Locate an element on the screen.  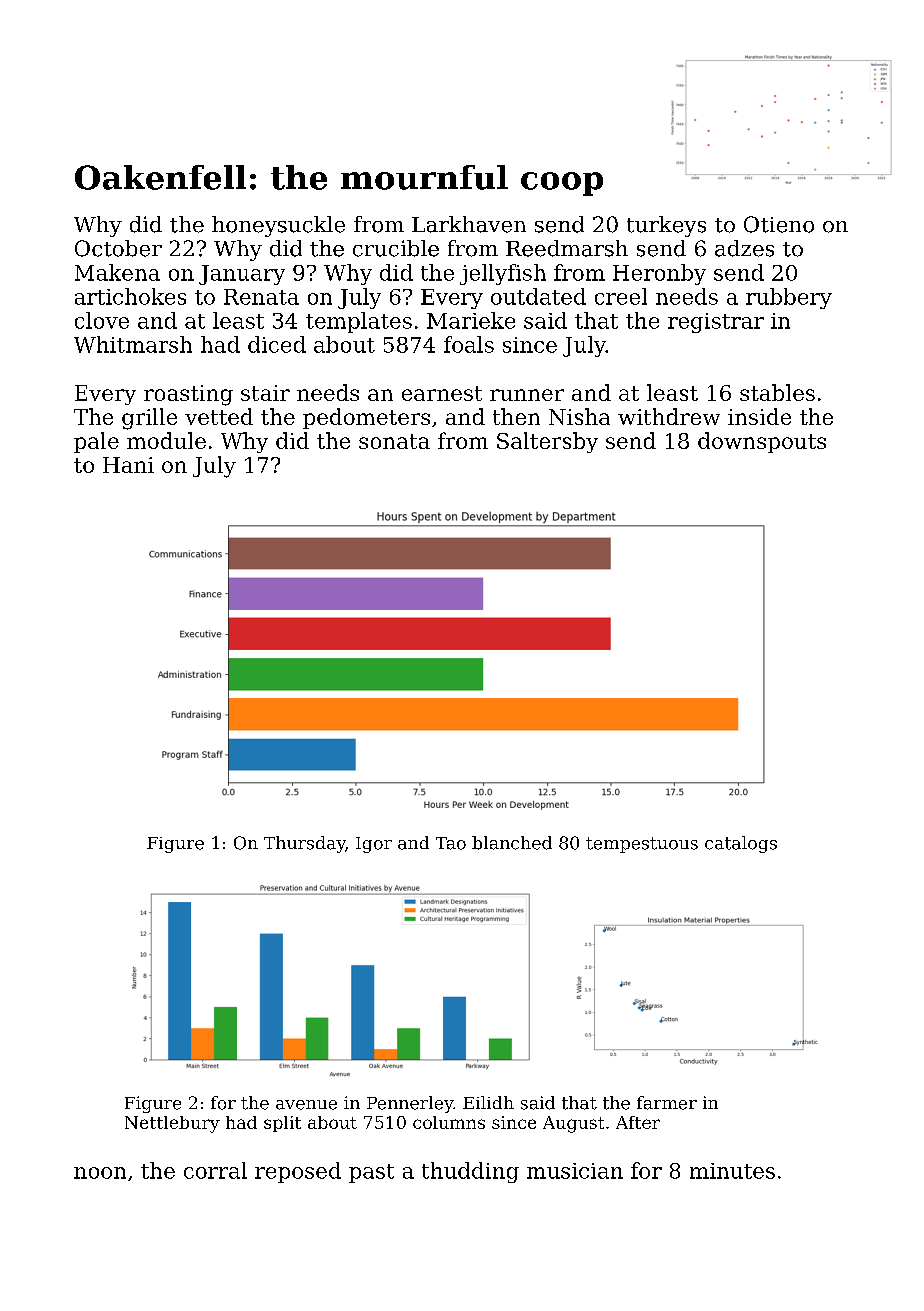
Igor is located at coordinates (374, 845).
